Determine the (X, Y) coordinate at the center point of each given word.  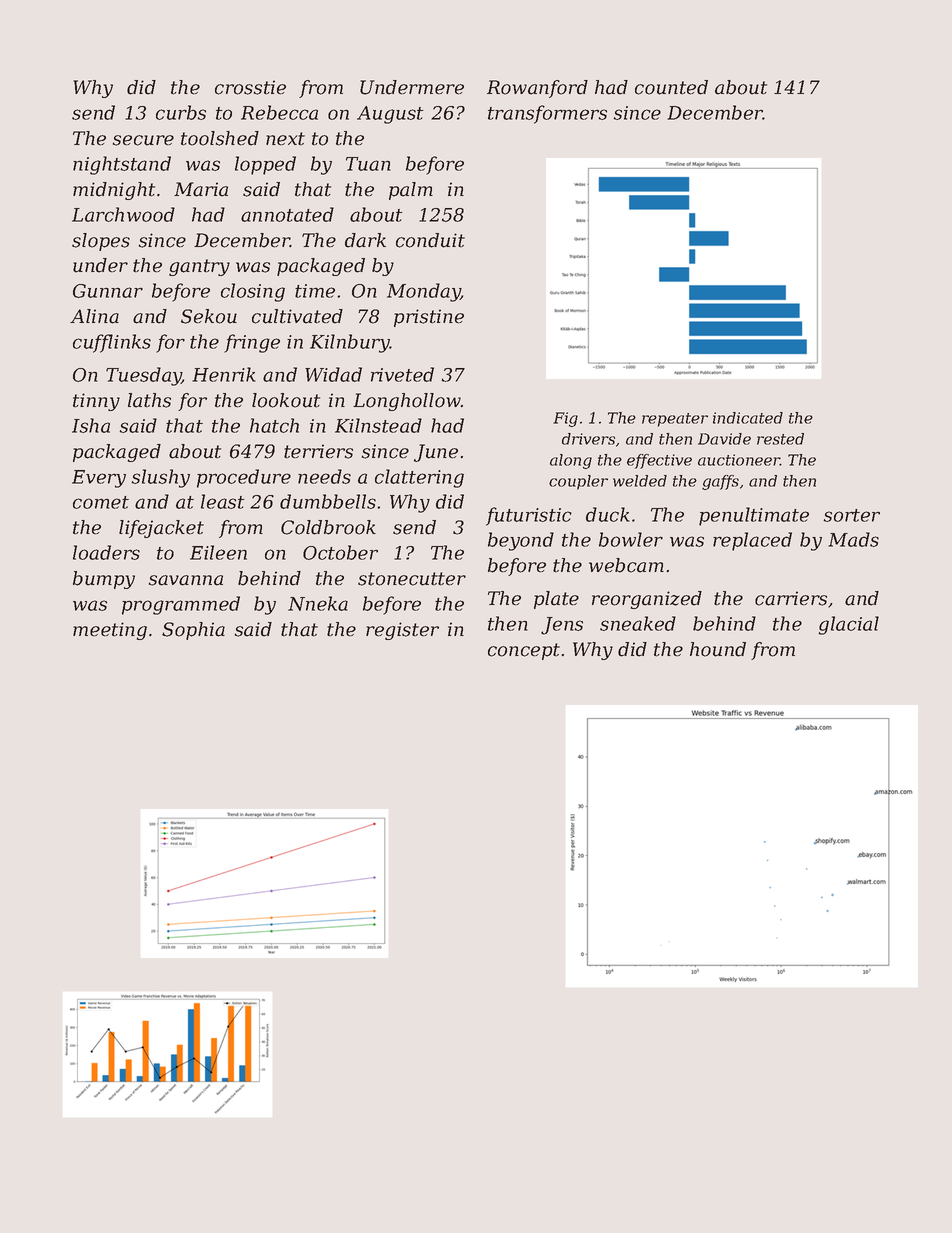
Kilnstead (378, 425)
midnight (114, 191)
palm (411, 191)
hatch (274, 425)
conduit (430, 240)
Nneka (318, 603)
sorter (852, 515)
